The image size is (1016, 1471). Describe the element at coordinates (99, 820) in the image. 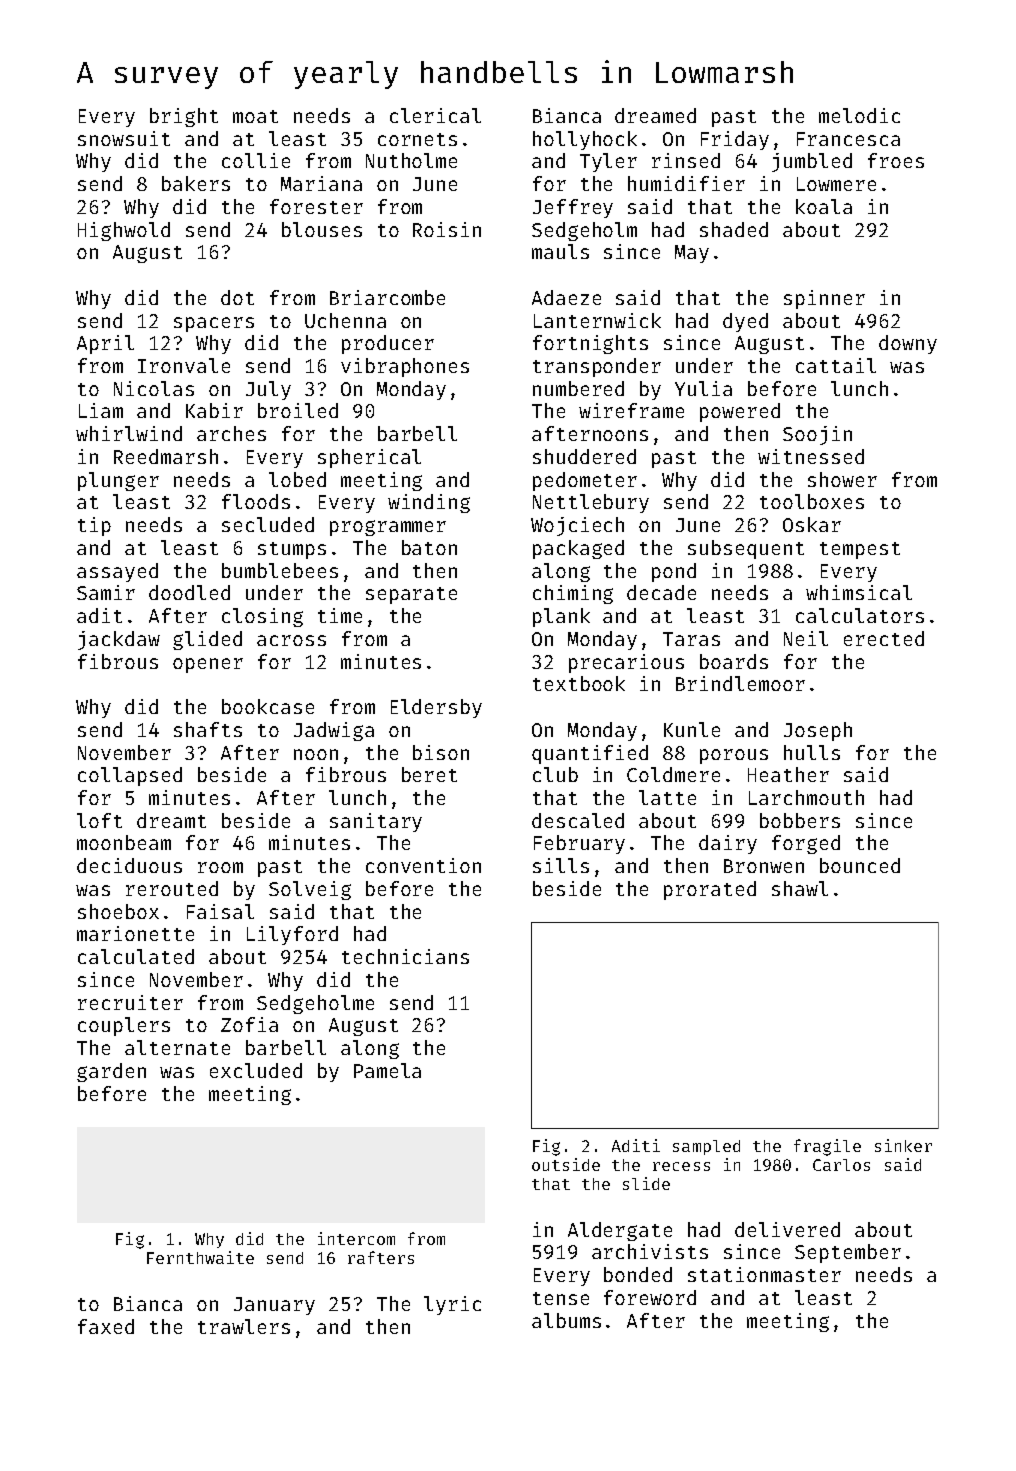

I see `loft` at that location.
